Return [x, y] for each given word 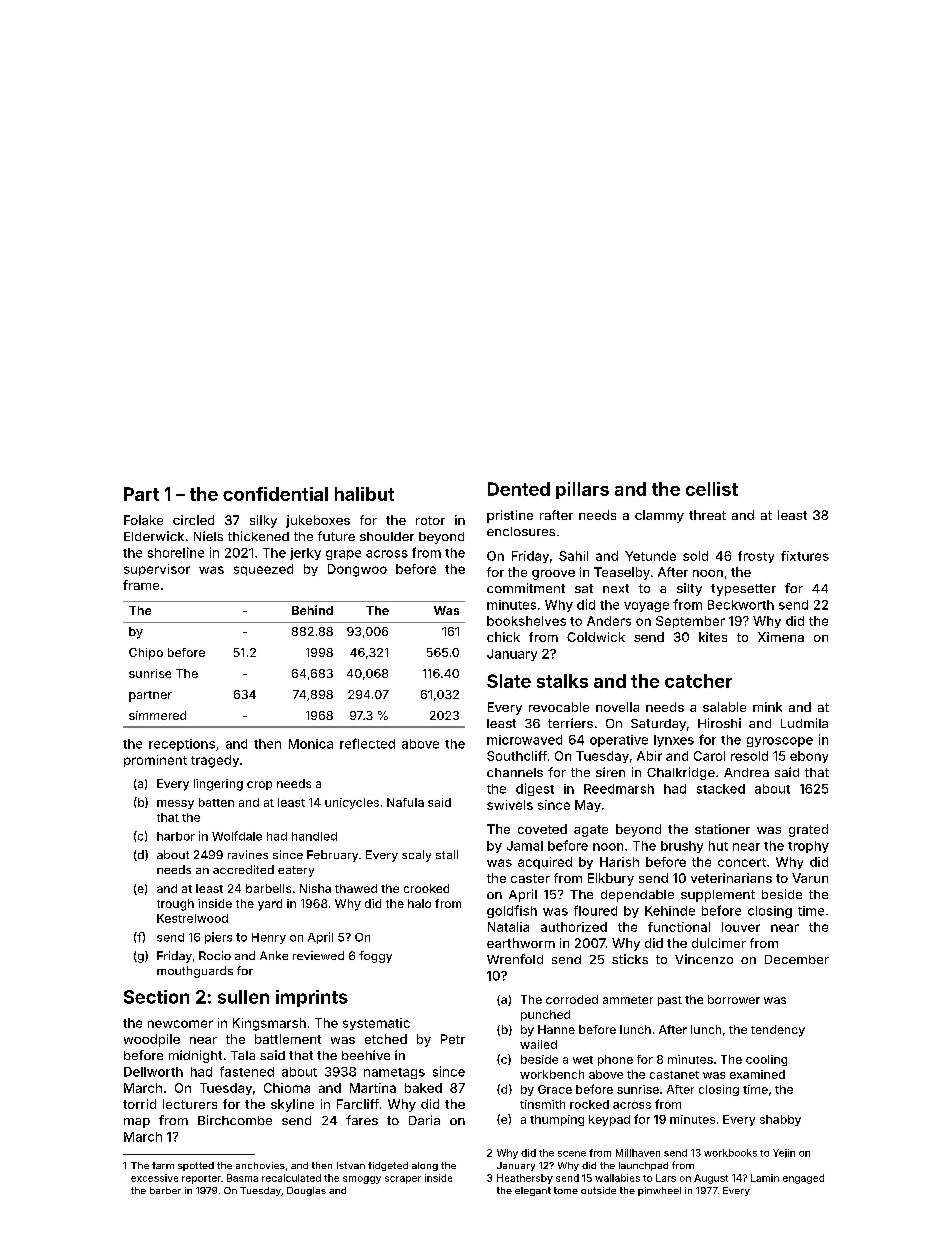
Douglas [306, 1191]
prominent [155, 761]
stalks [562, 681]
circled [193, 520]
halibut [364, 494]
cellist [712, 489]
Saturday [658, 725]
